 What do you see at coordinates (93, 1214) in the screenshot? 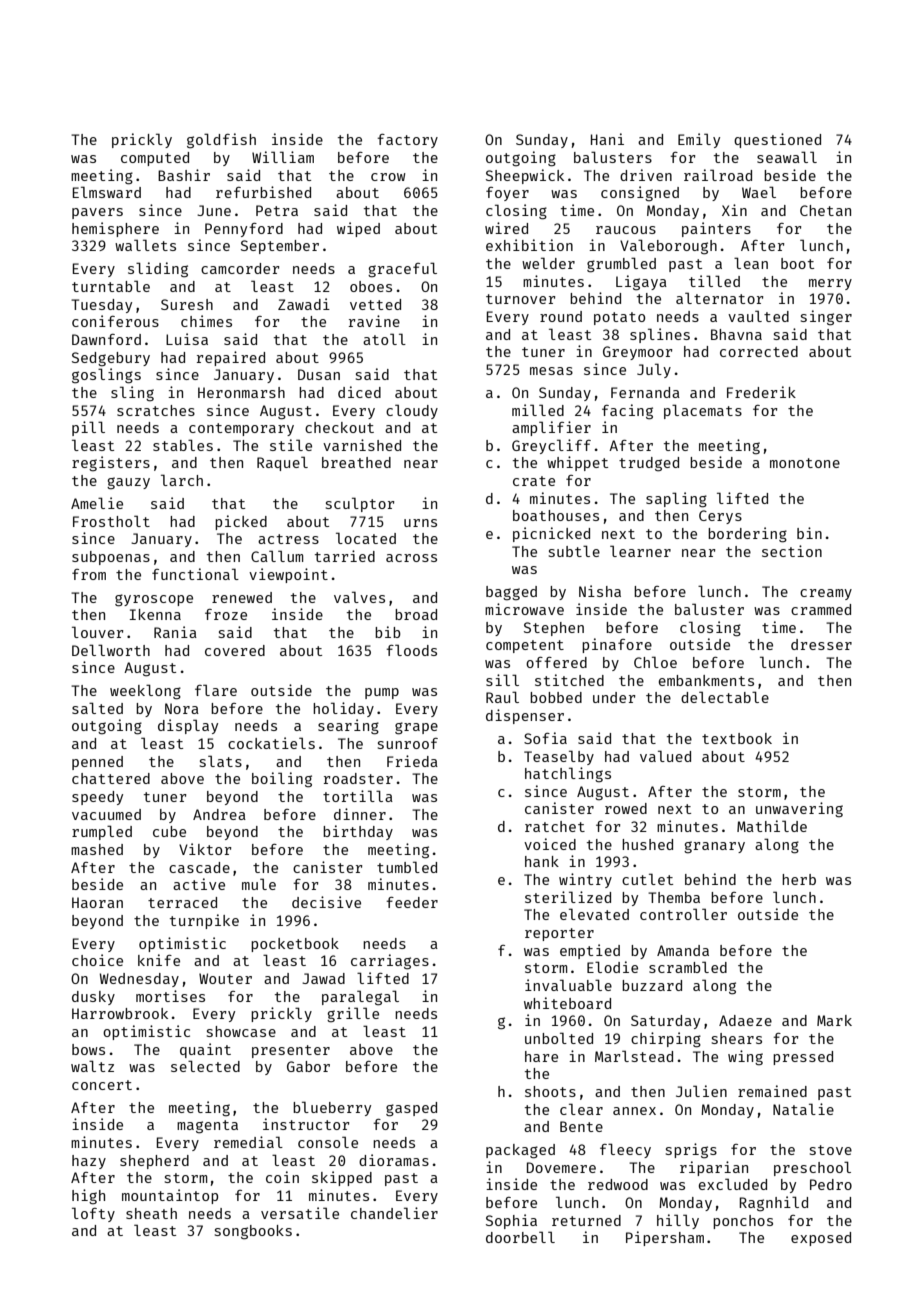
I see `lofty` at bounding box center [93, 1214].
